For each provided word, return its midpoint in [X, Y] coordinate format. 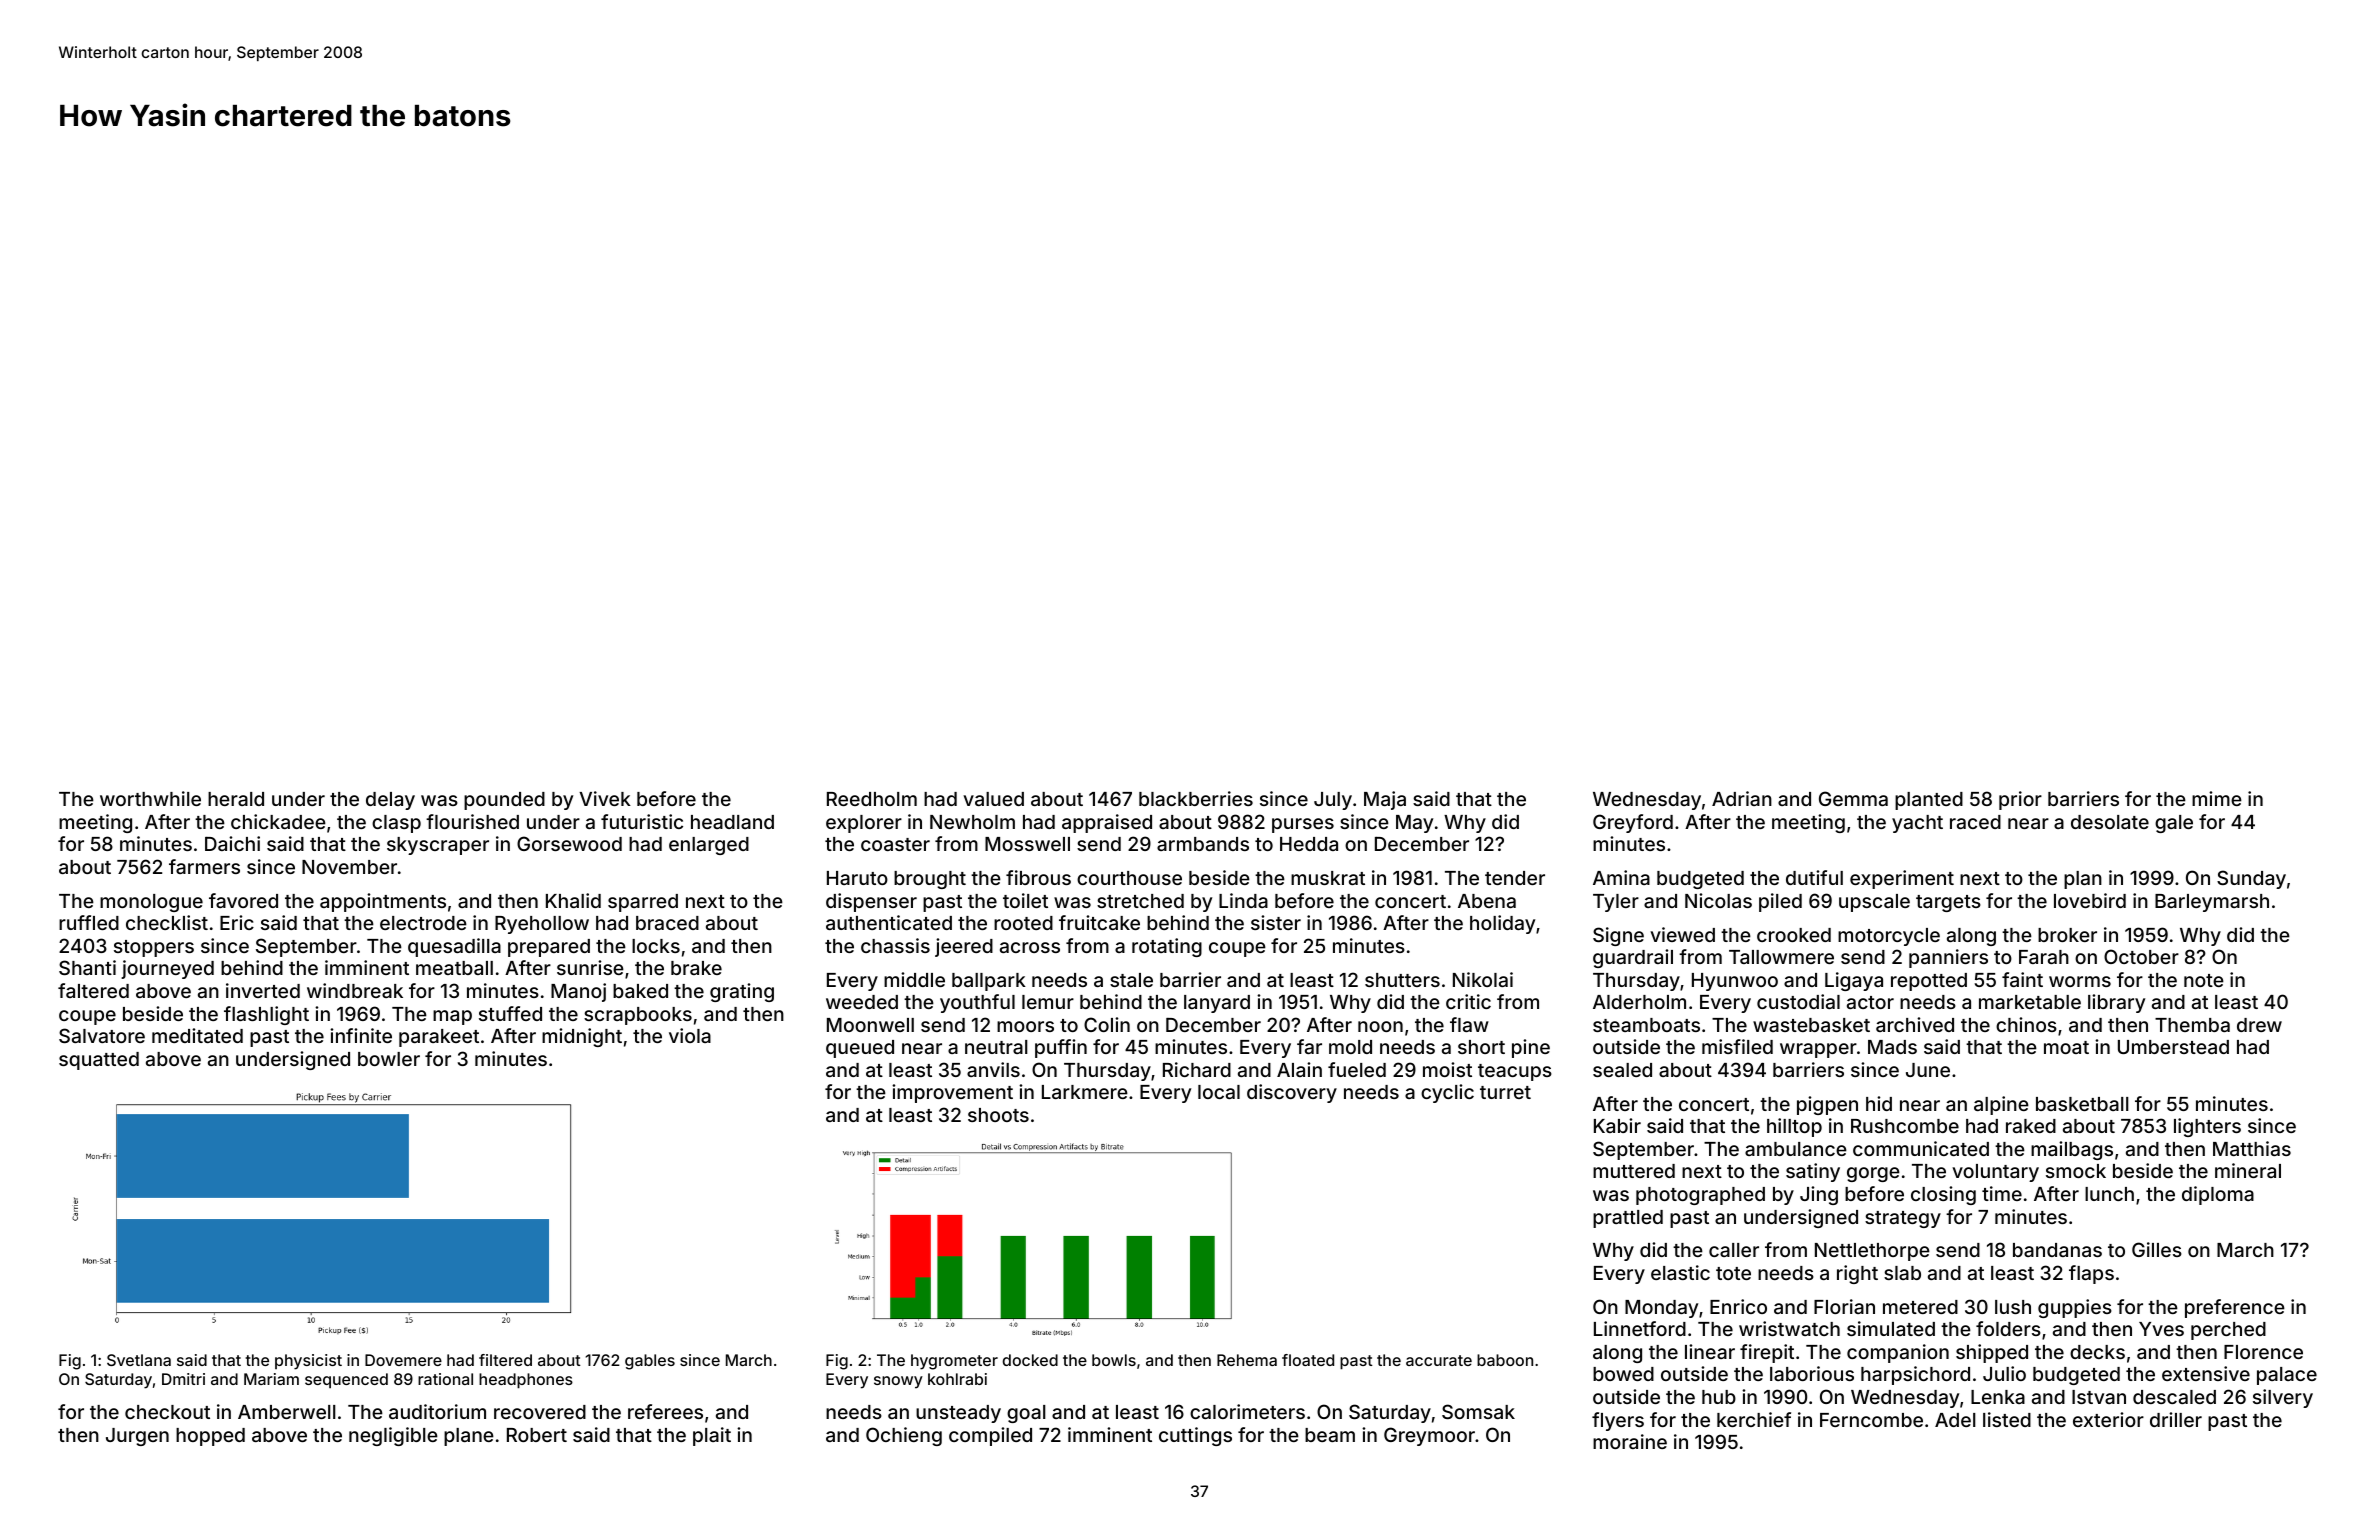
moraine [1630, 1441]
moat [2066, 1047]
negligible [393, 1436]
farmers [204, 866]
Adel [1955, 1420]
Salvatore [102, 1035]
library [2116, 1003]
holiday [1502, 924]
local [1219, 1092]
